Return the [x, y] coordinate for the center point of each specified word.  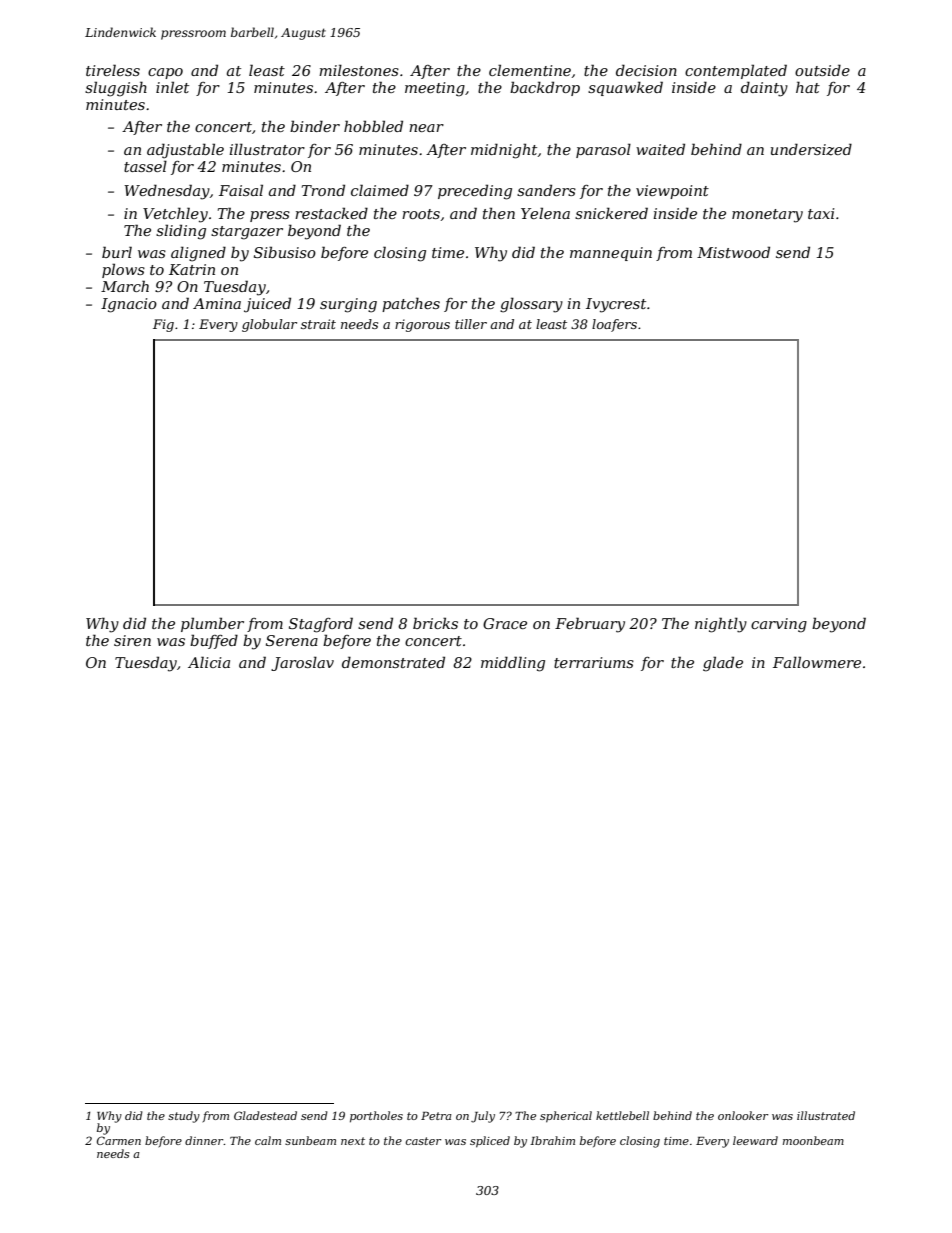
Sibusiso [285, 252]
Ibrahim [552, 1140]
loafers [614, 325]
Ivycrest [616, 305]
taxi [821, 213]
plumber [212, 624]
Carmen [119, 1140]
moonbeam [813, 1140]
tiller [471, 324]
